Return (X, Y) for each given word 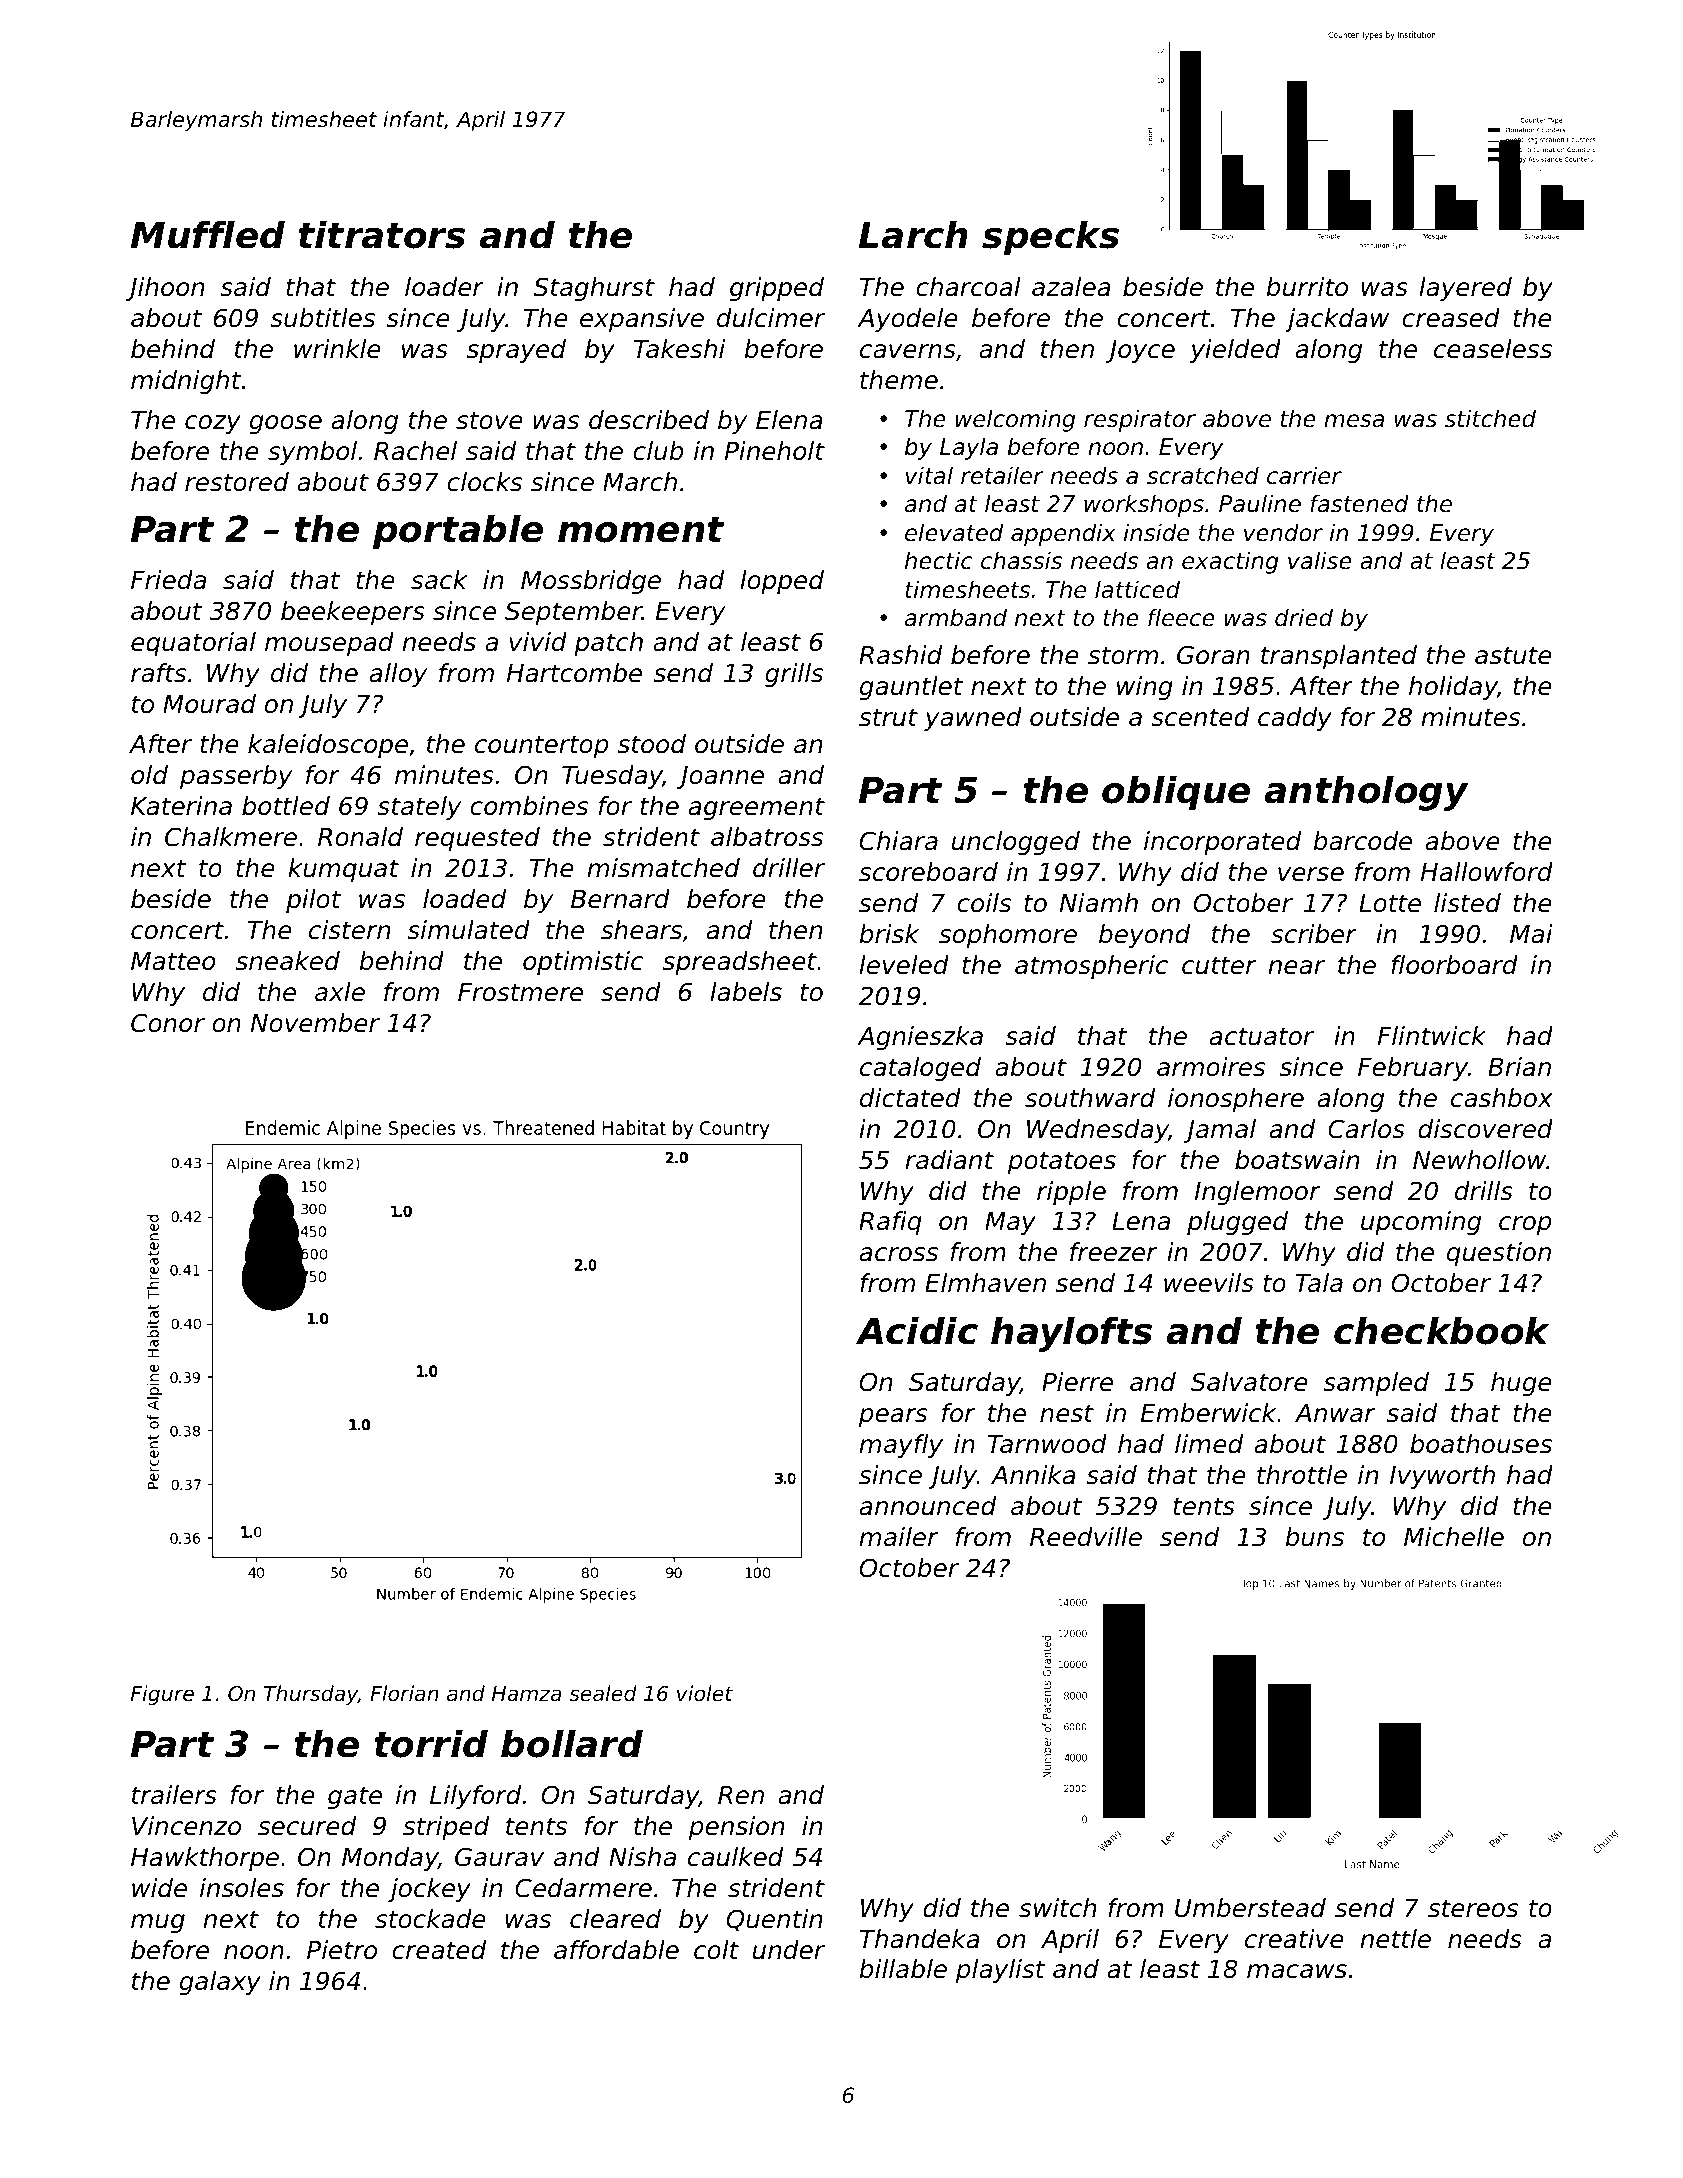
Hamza (526, 1694)
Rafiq (890, 1223)
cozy (213, 424)
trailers (174, 1795)
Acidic (917, 1330)
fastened (1359, 503)
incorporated (1222, 843)
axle (340, 992)
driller (789, 868)
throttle (1302, 1475)
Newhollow (1479, 1160)
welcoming (1015, 420)
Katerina (181, 806)
